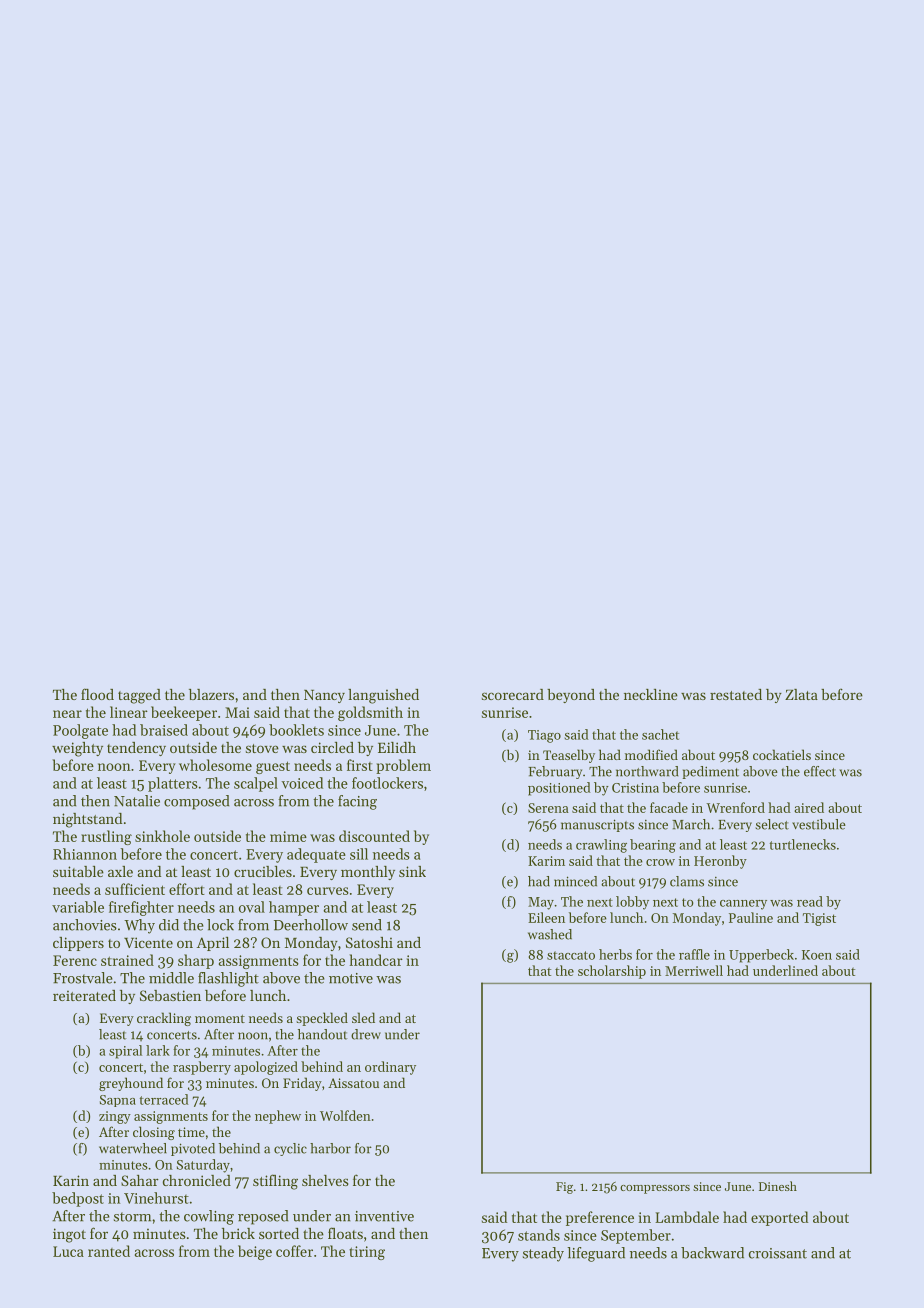 This screenshot has height=1308, width=924. I want to click on Lambdale, so click(687, 1217).
